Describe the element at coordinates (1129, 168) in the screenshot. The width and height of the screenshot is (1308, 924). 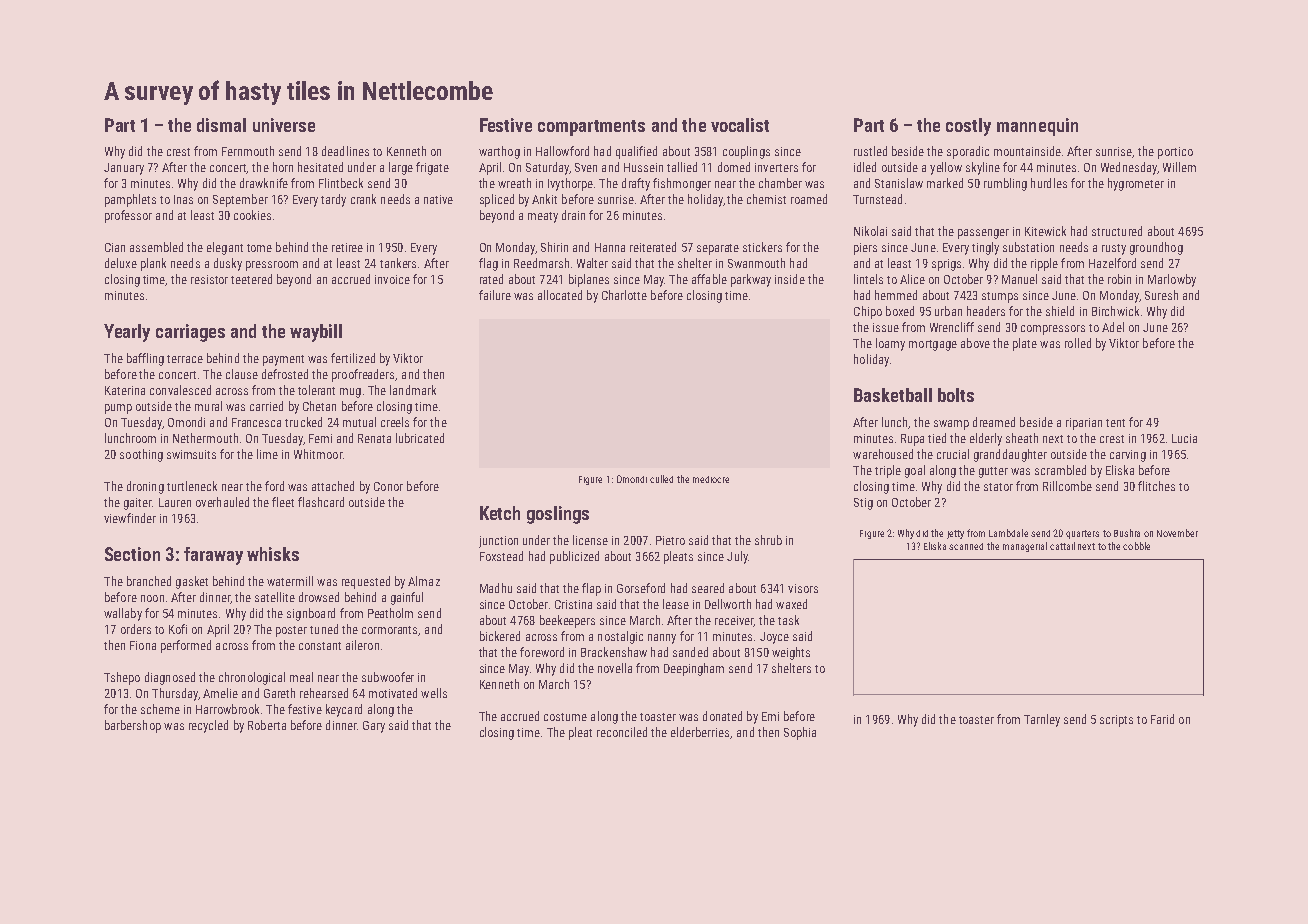
I see `Wednesday` at that location.
